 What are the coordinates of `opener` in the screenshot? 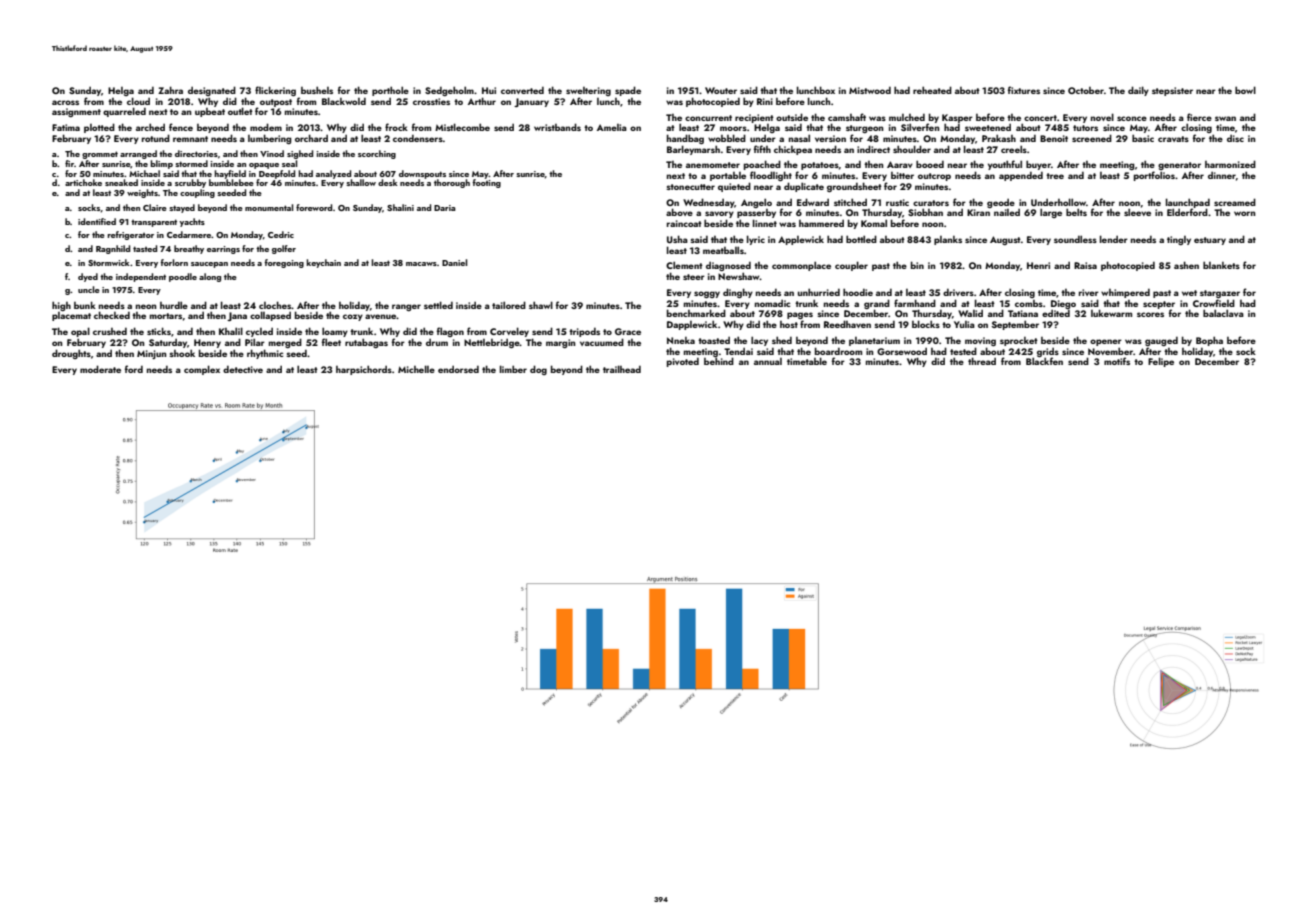 It's located at (1106, 342).
